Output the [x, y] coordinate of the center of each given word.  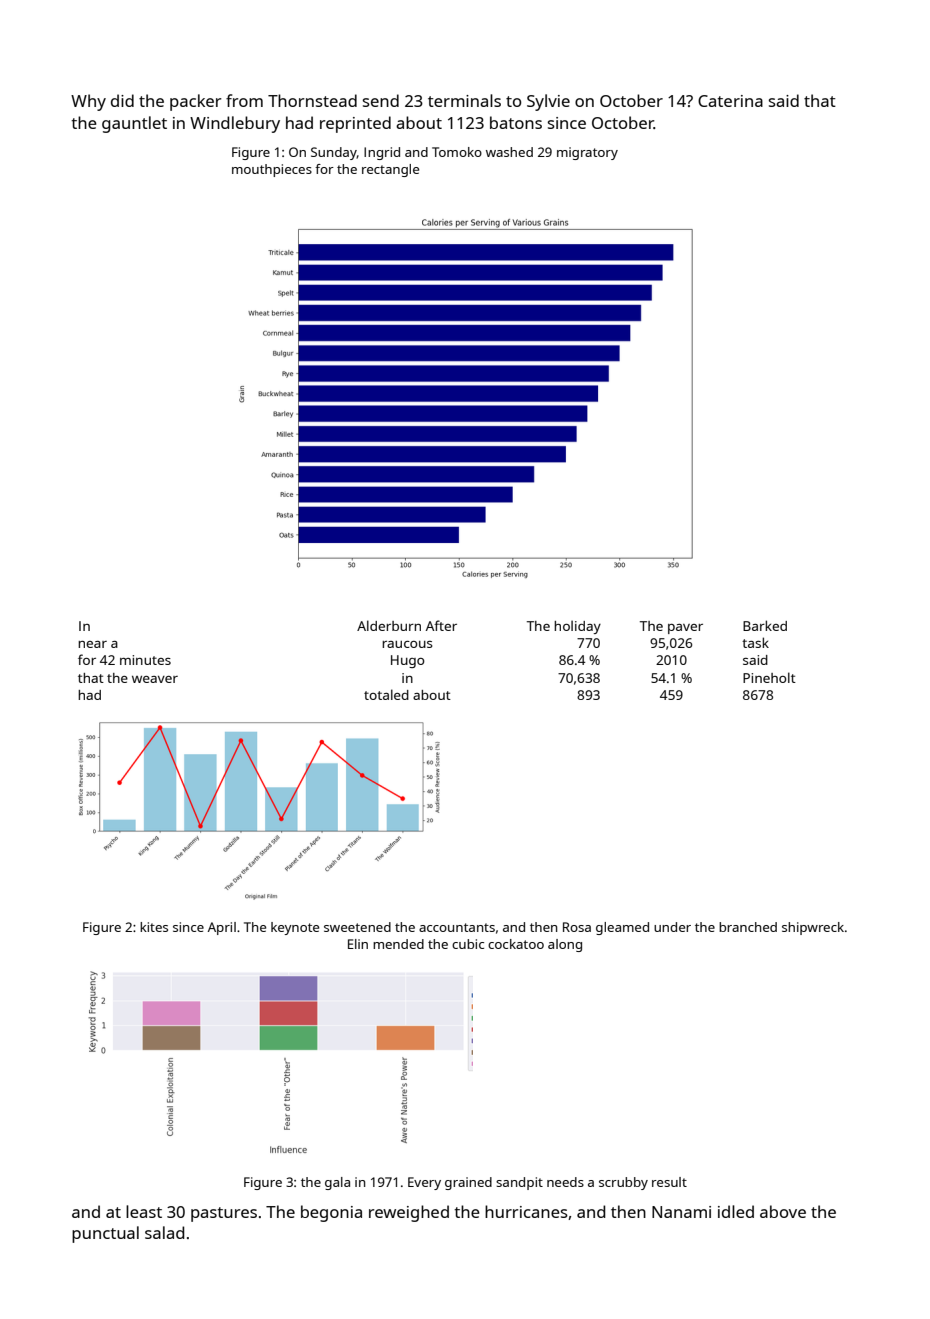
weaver [155, 679]
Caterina [730, 101]
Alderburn [389, 625]
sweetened [357, 927]
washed [509, 152]
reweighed [409, 1213]
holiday [577, 627]
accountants [457, 927]
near [92, 644]
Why [88, 102]
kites [154, 927]
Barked [765, 625]
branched [748, 927]
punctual [105, 1234]
